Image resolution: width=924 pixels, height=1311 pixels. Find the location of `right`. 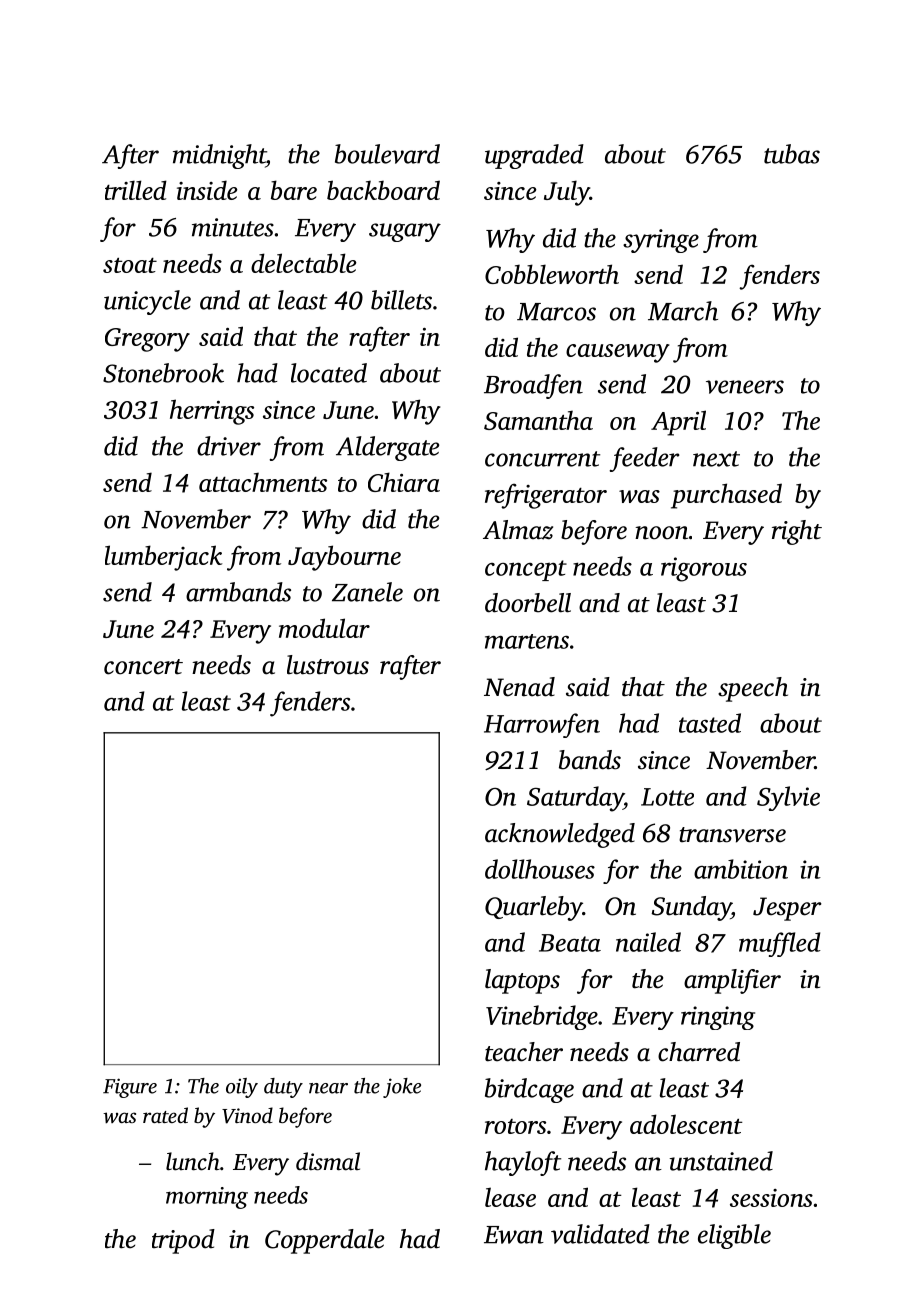

right is located at coordinates (797, 532).
